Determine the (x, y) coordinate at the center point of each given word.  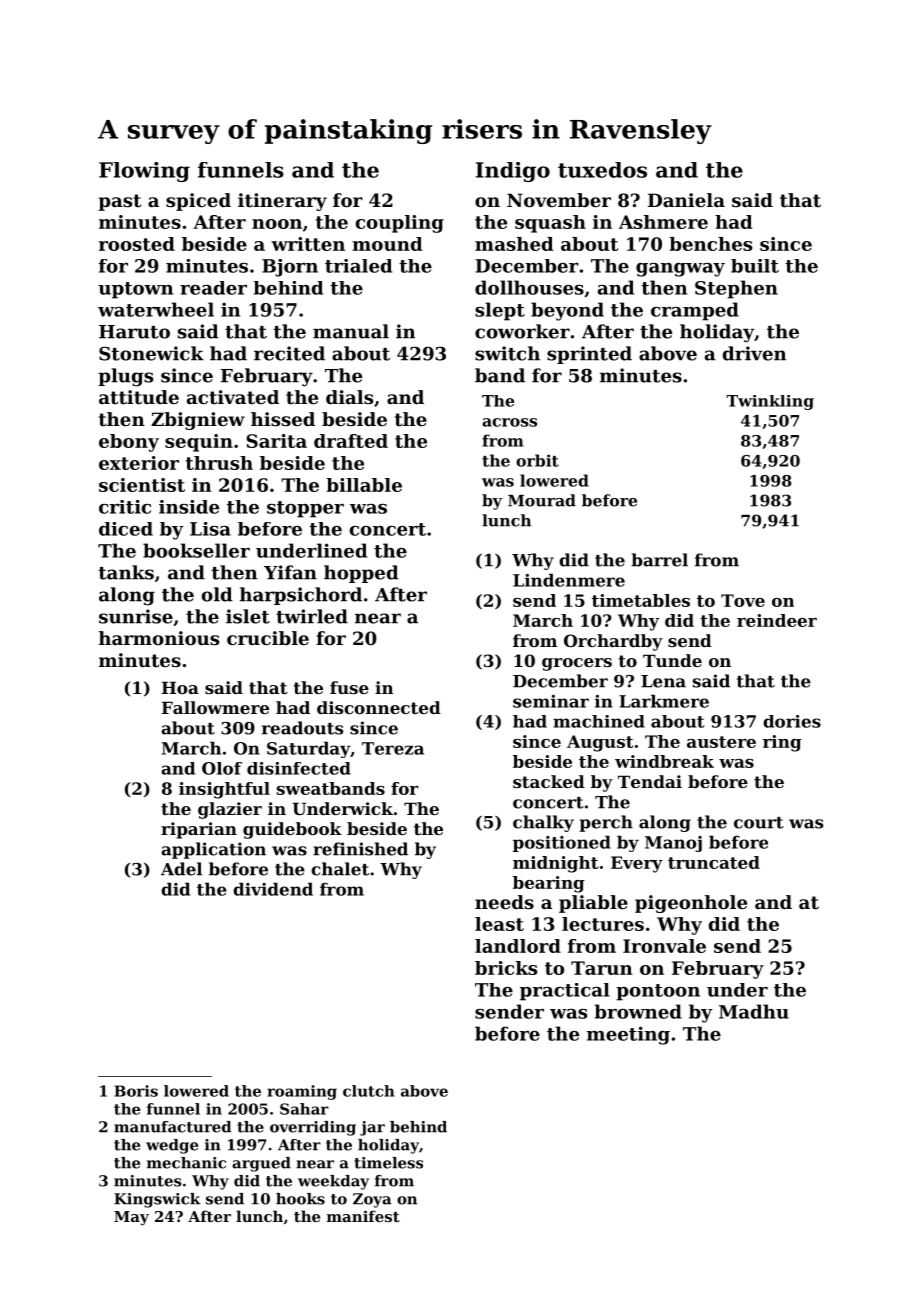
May (131, 1218)
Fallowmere (215, 707)
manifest (363, 1216)
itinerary (282, 202)
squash (550, 224)
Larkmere (664, 701)
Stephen (736, 289)
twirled (312, 616)
